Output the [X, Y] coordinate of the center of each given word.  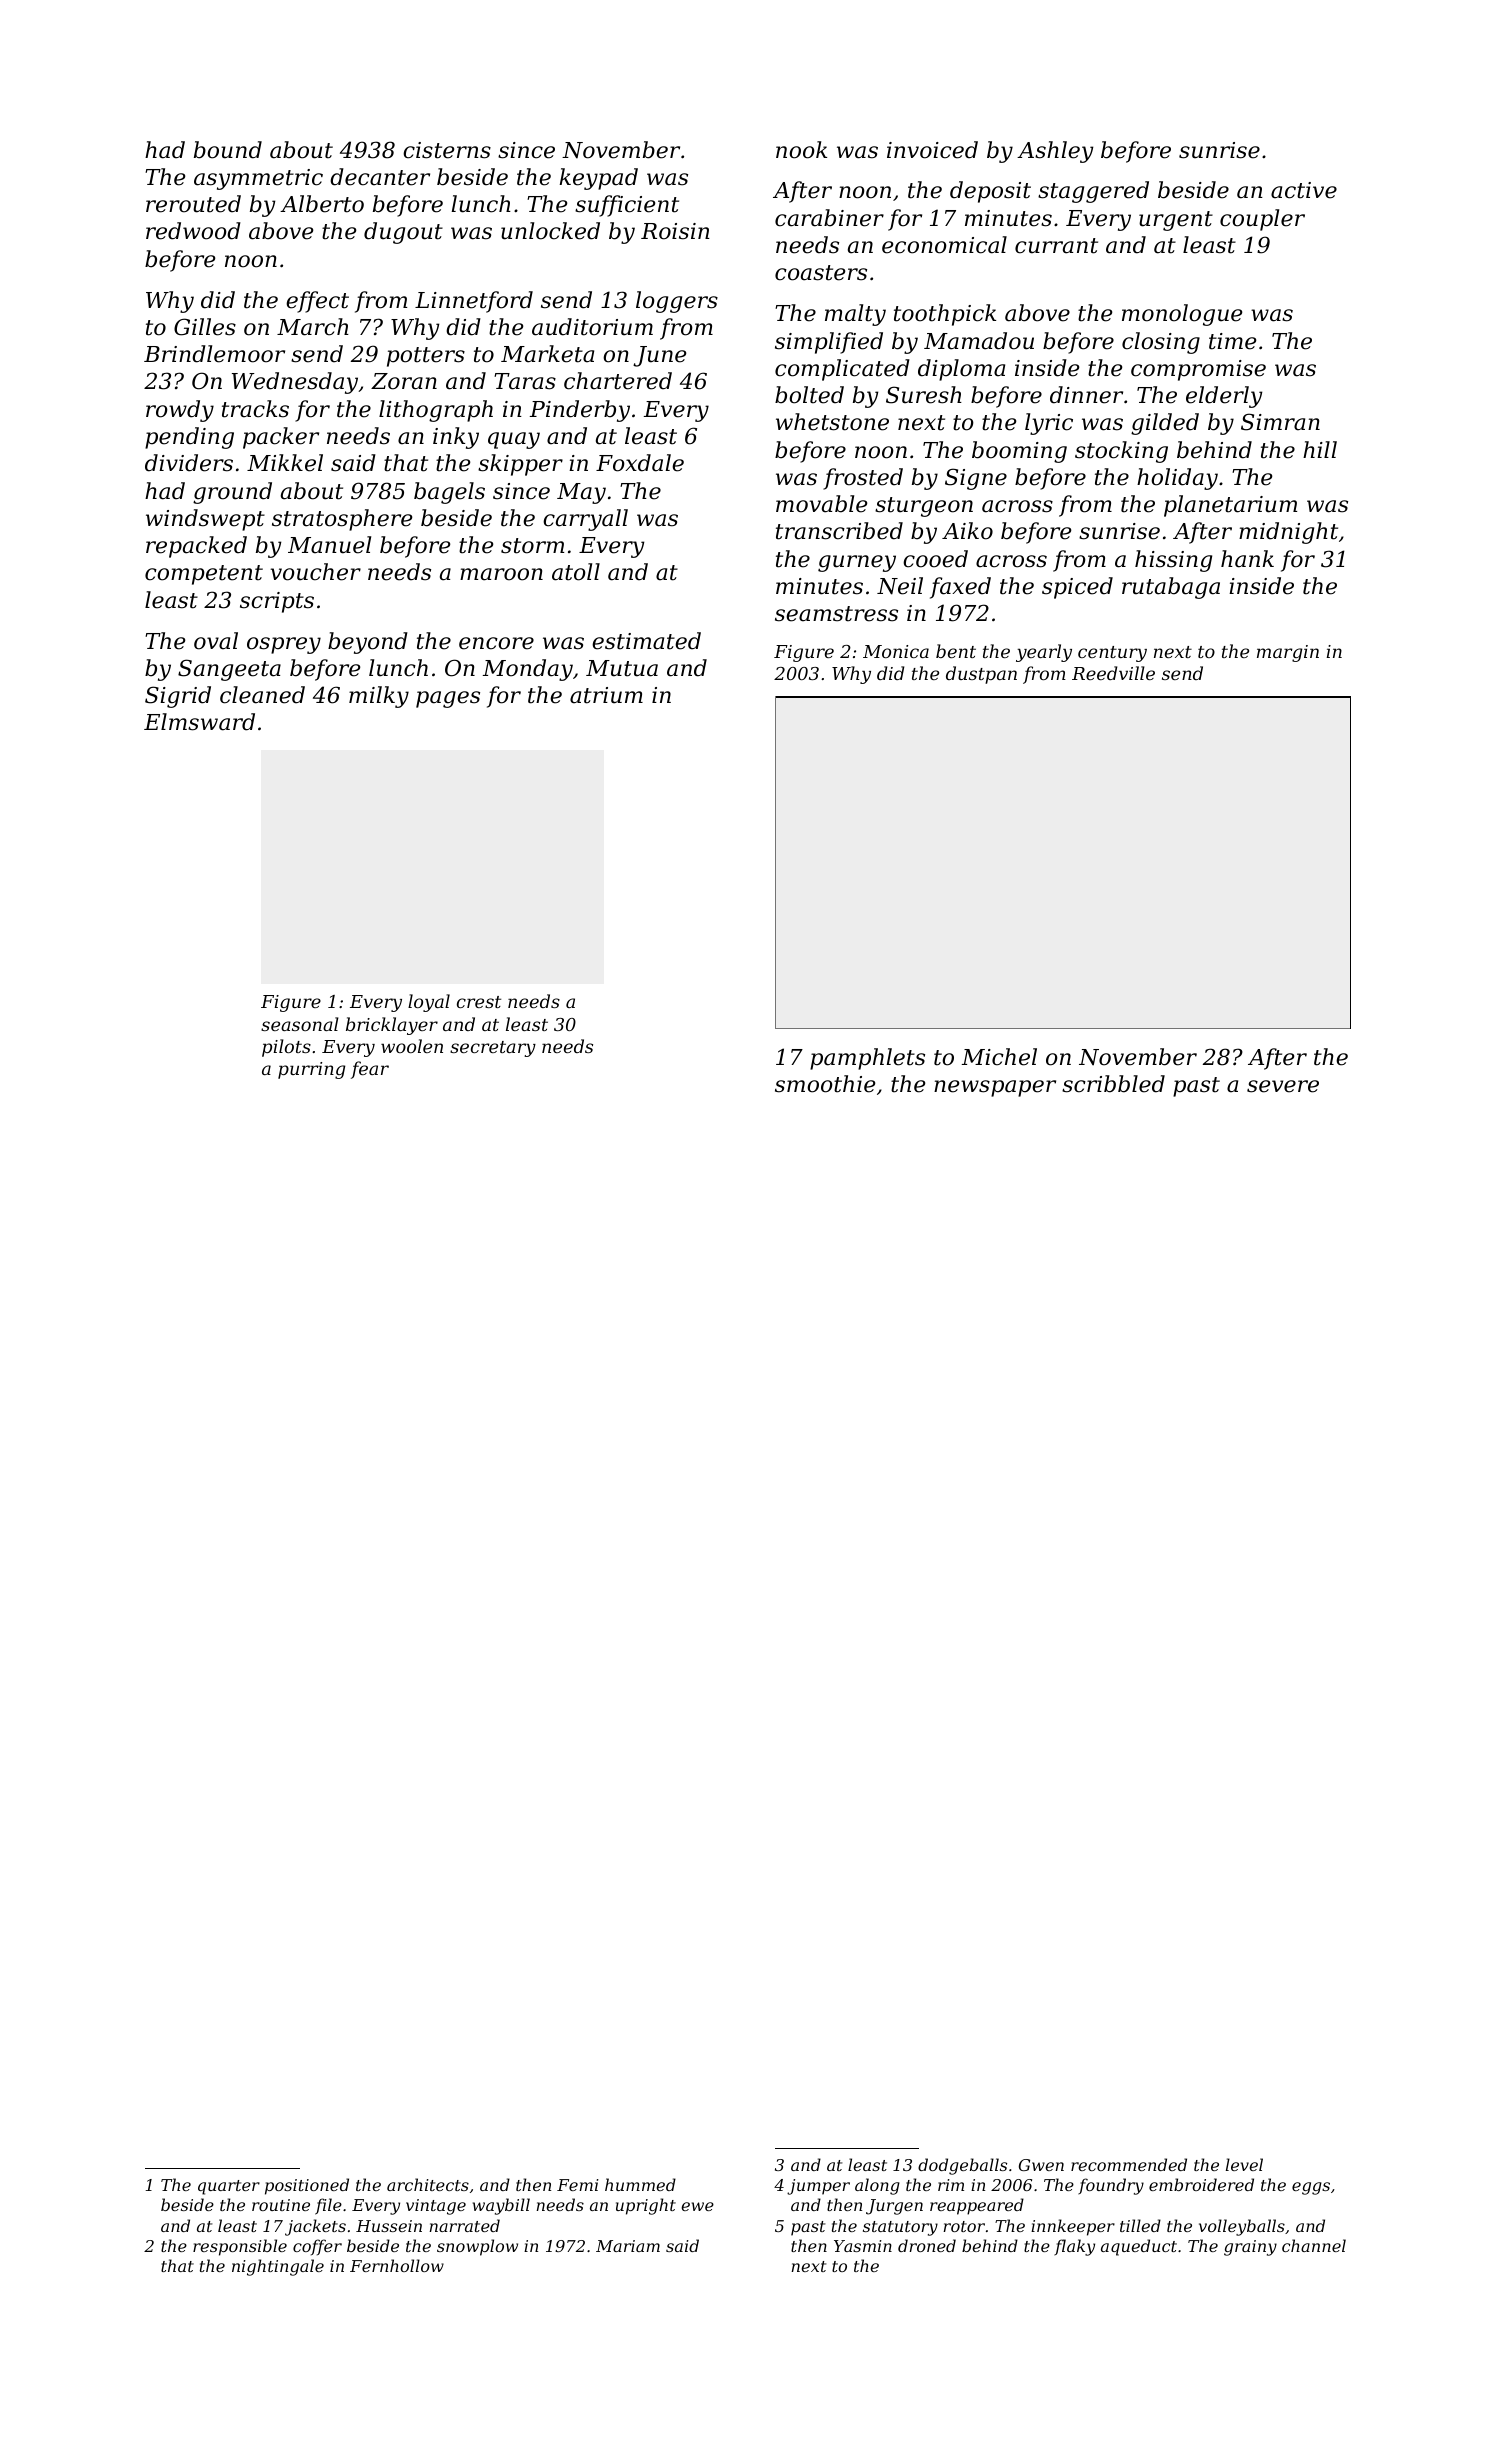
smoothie [825, 1084]
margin [1288, 653]
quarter [229, 2187]
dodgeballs [962, 2166]
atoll [576, 572]
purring [311, 1070]
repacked [196, 547]
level [1244, 2164]
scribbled [1113, 1084]
